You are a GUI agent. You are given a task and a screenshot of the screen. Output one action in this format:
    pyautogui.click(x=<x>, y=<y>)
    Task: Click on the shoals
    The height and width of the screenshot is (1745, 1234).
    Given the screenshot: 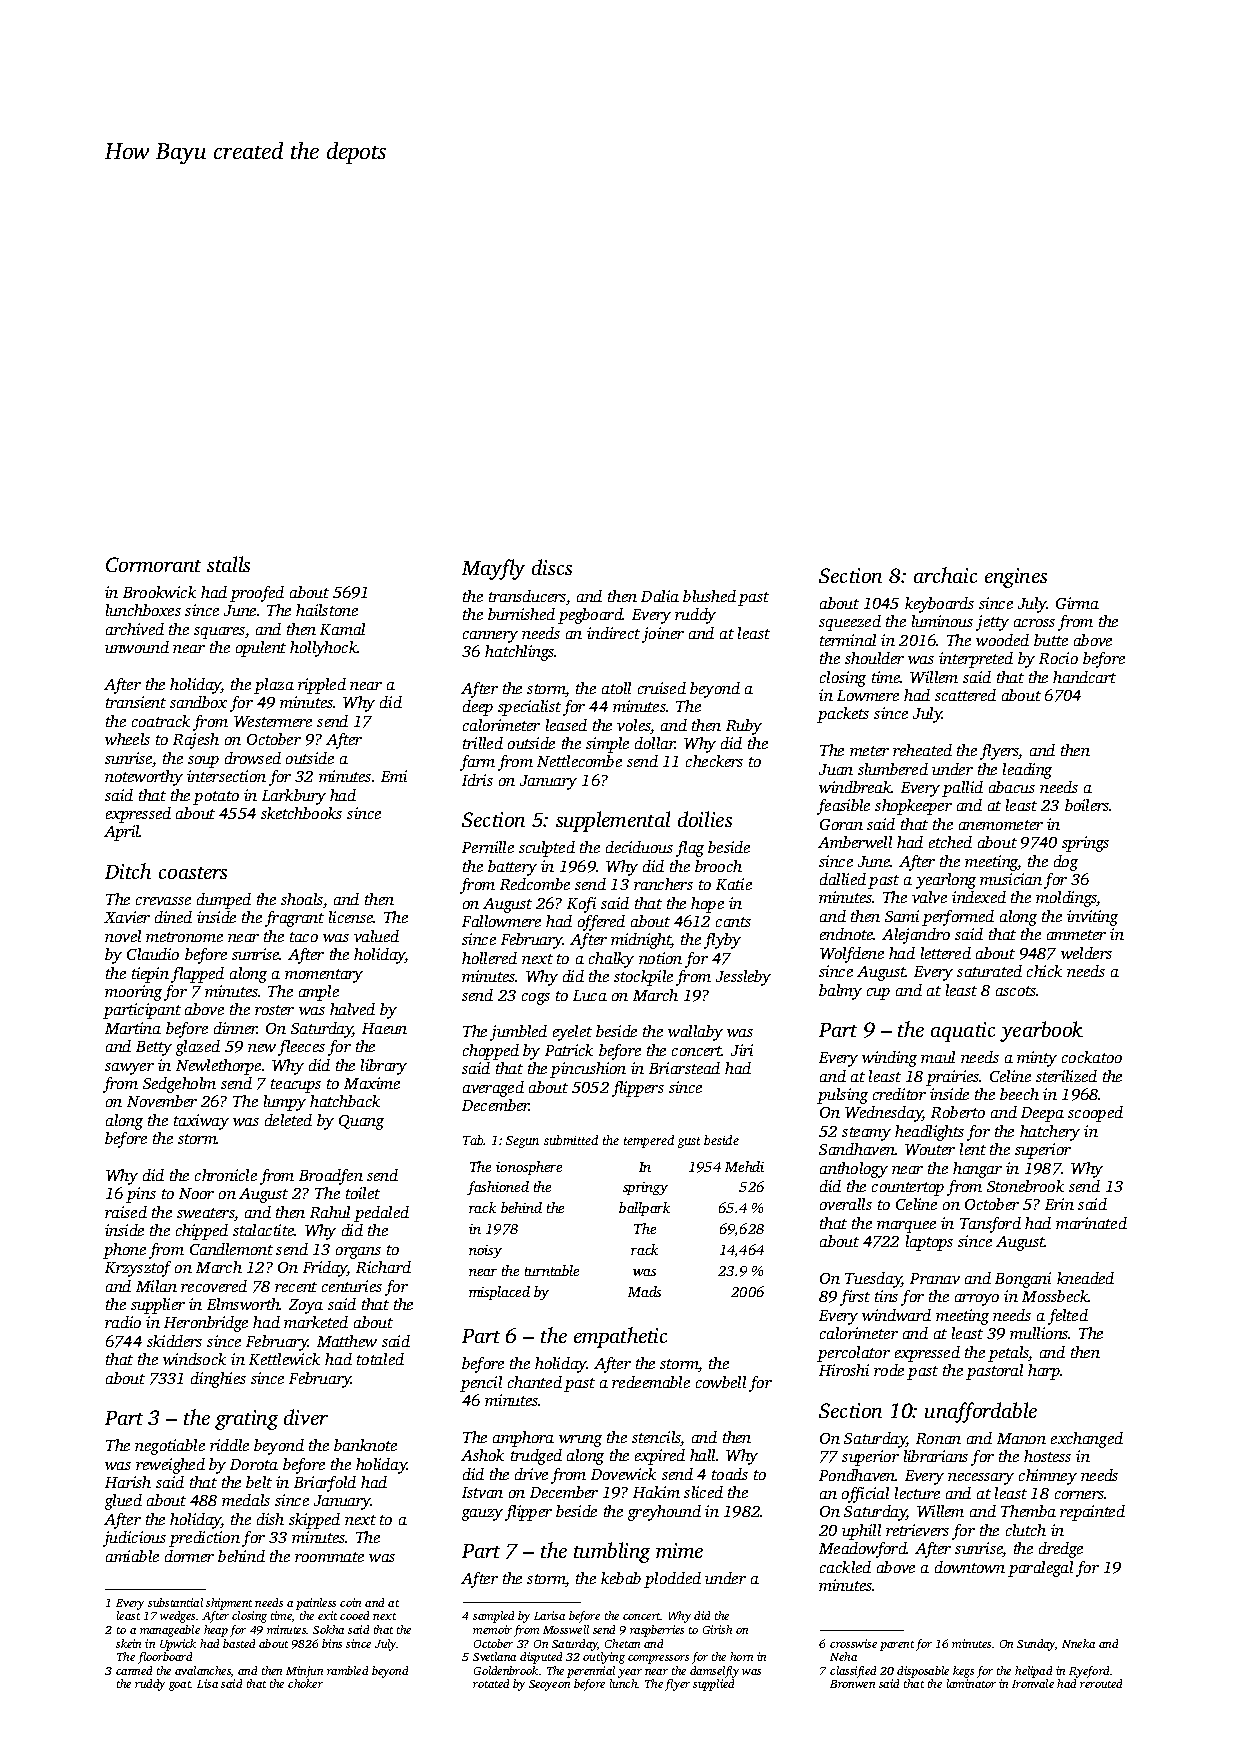 What is the action you would take?
    pyautogui.click(x=302, y=899)
